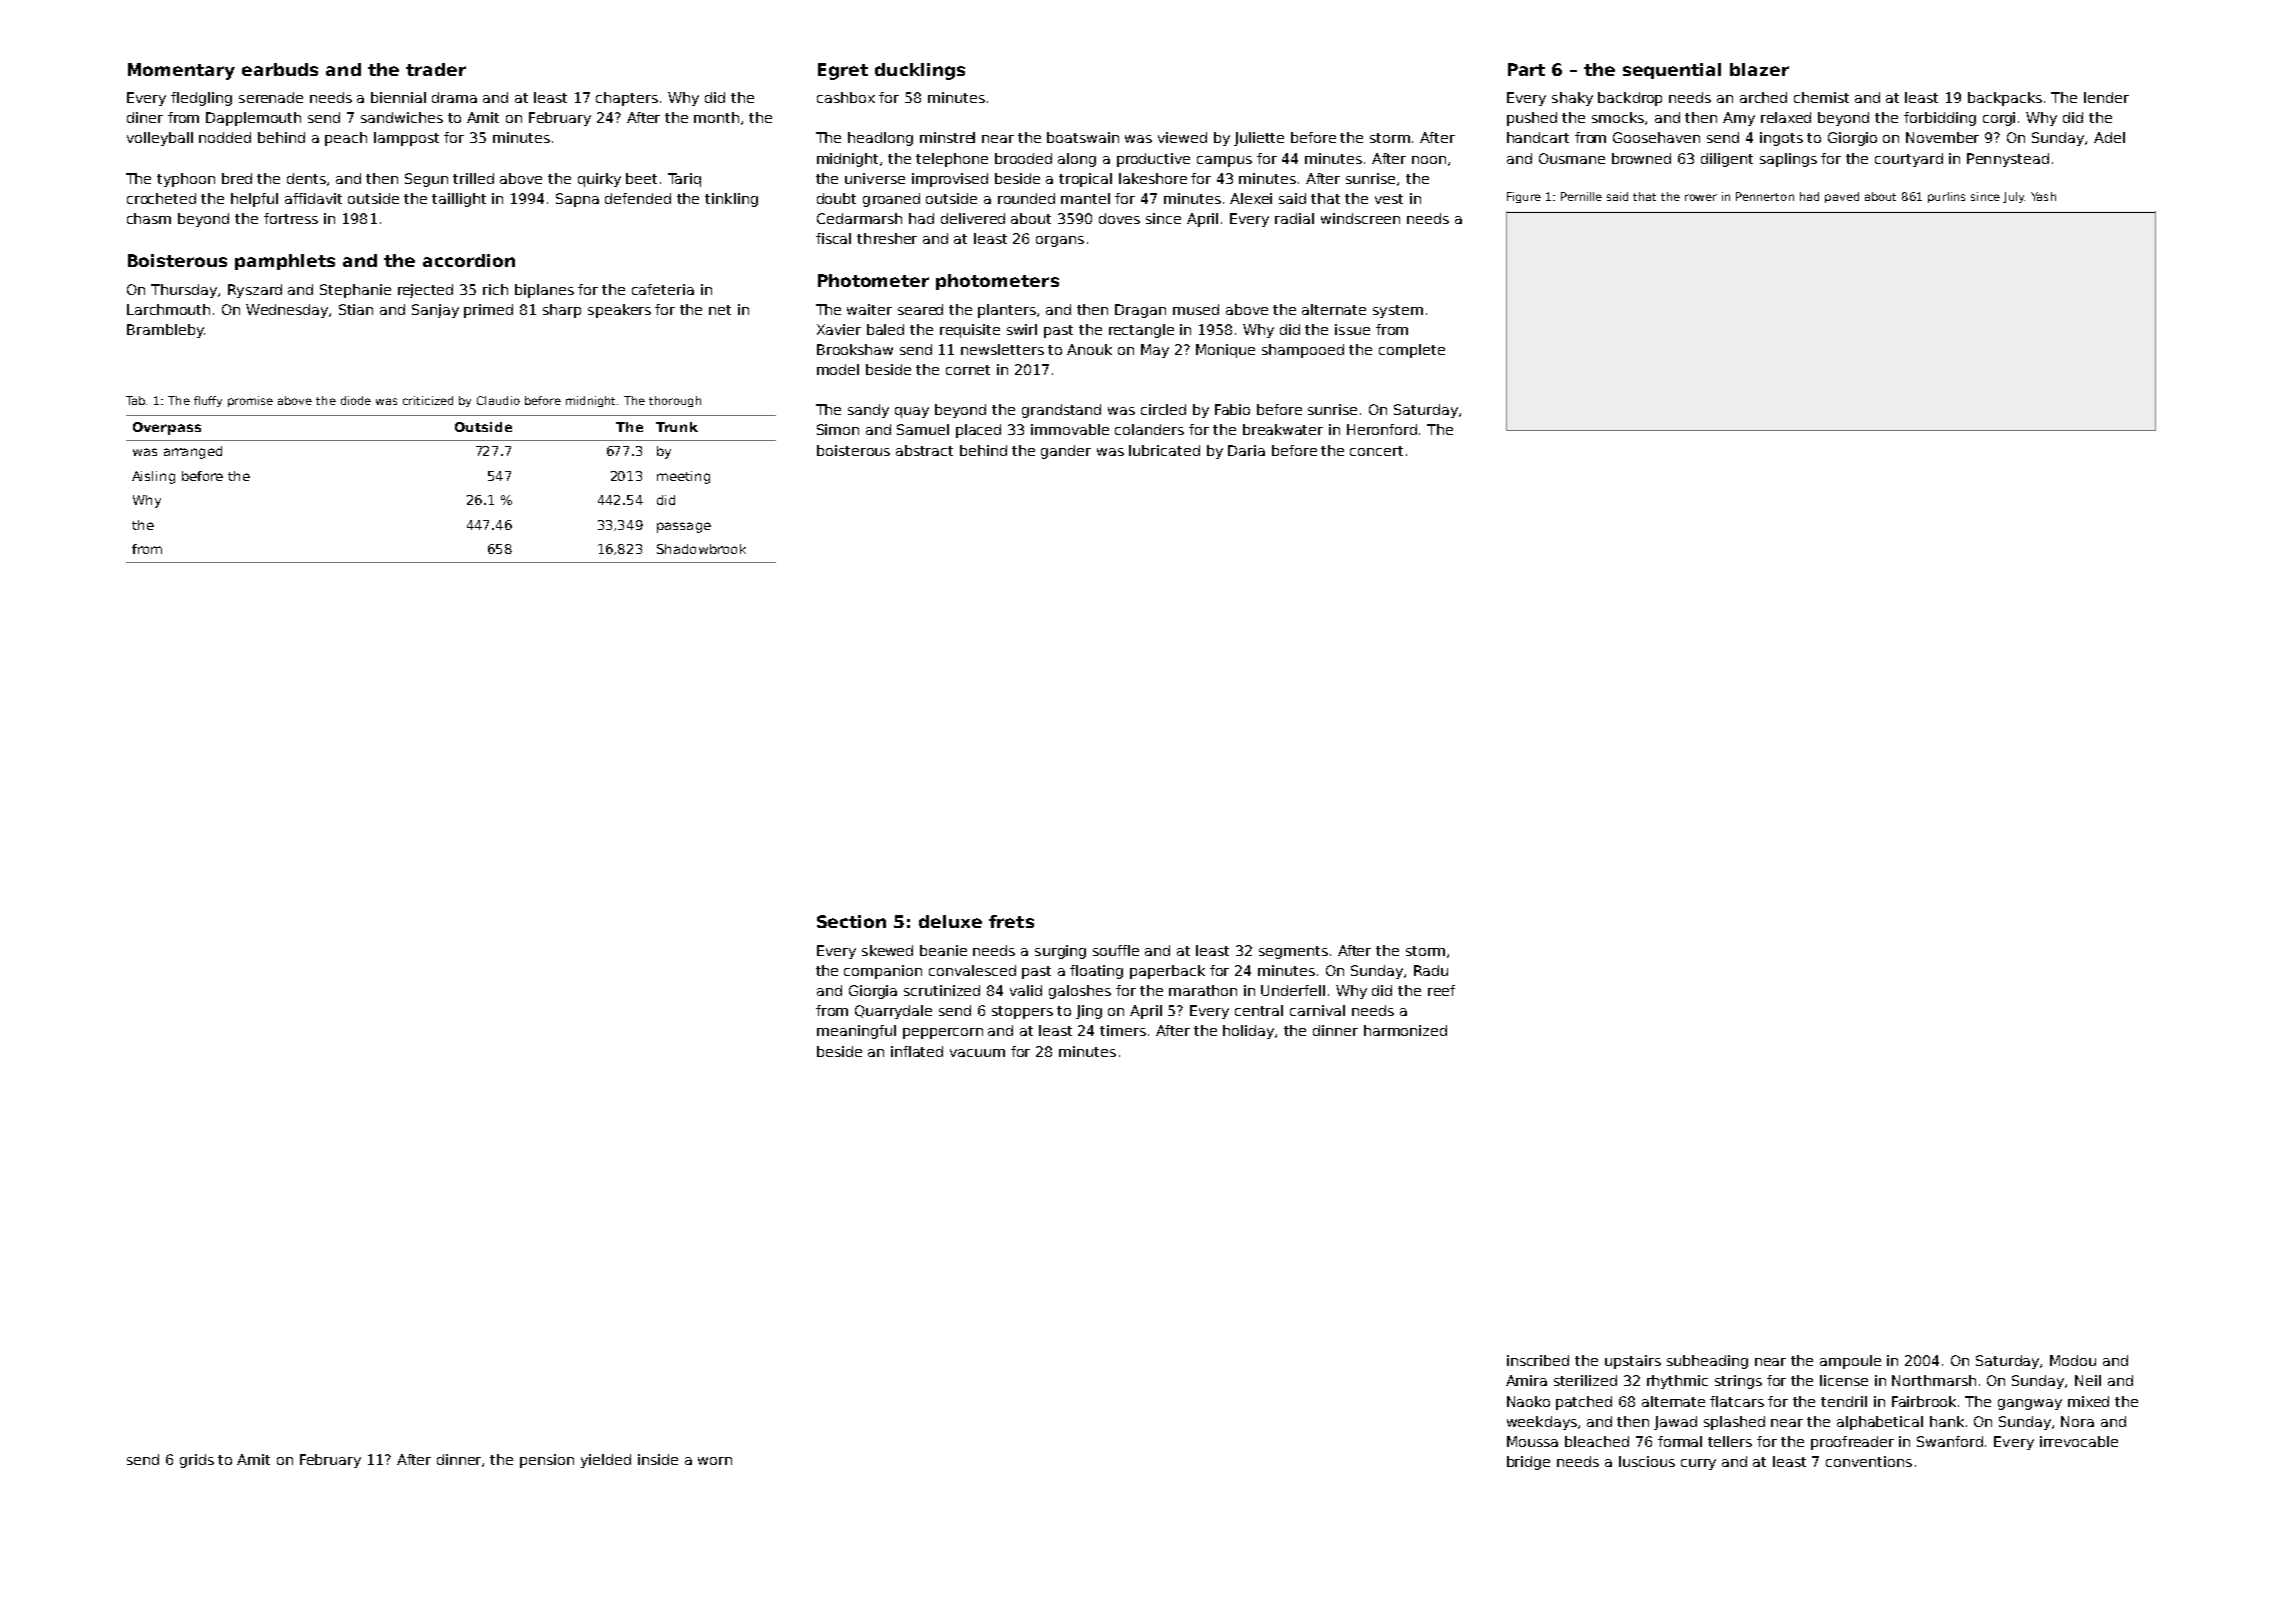  What do you see at coordinates (1283, 429) in the screenshot?
I see `breakwater` at bounding box center [1283, 429].
